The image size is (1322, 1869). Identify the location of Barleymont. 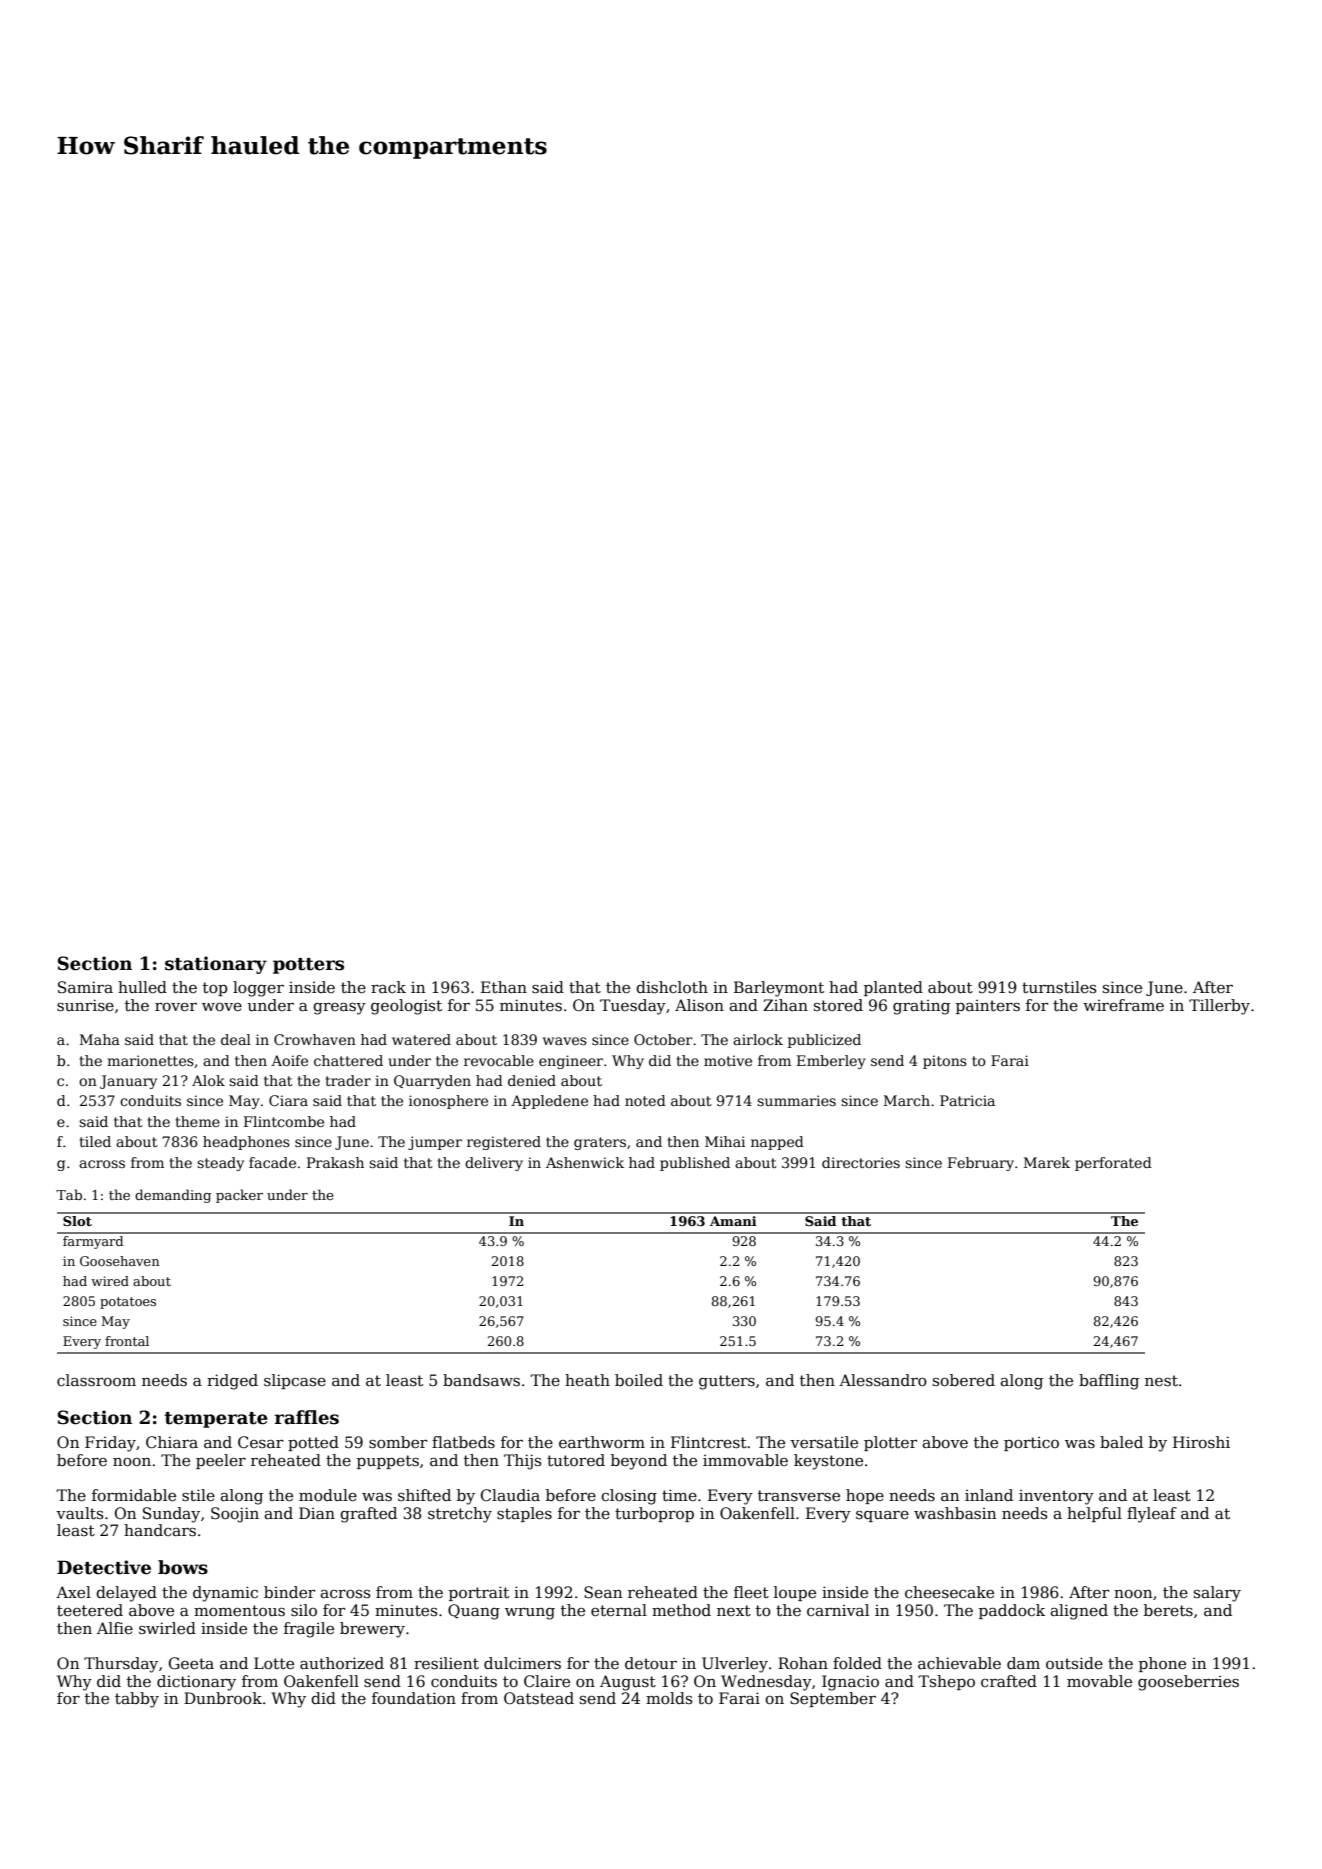
(779, 989).
